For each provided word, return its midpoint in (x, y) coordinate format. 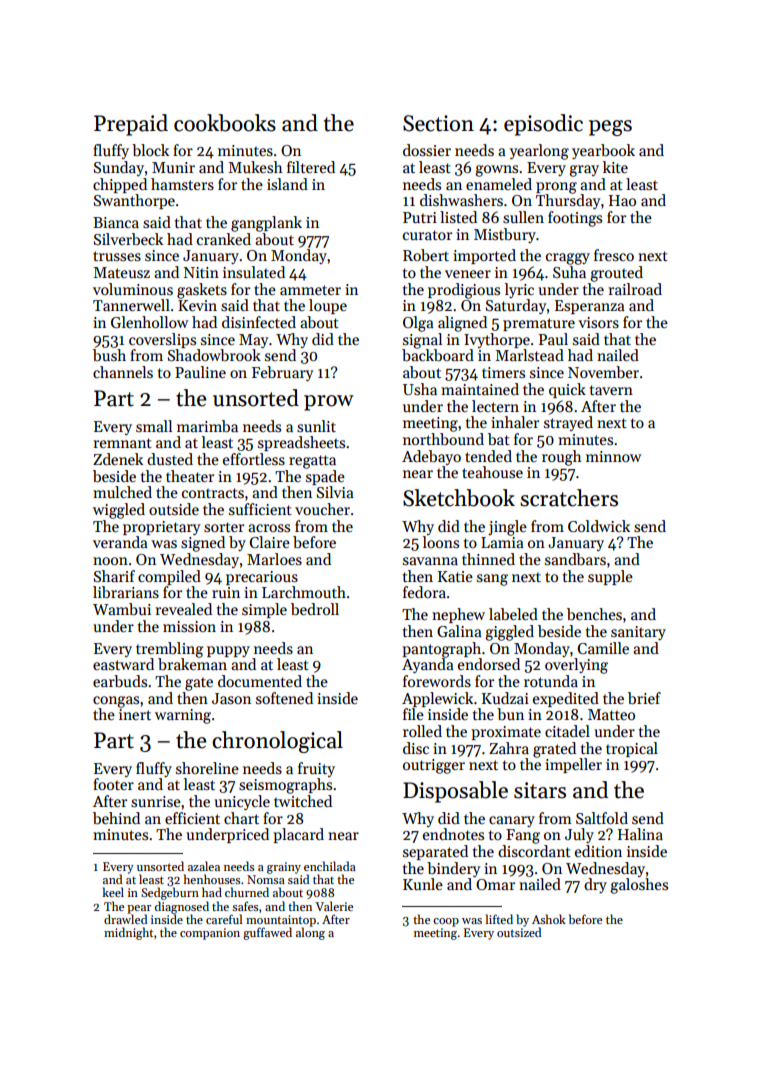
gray (584, 171)
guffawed (267, 933)
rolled (422, 731)
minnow (613, 456)
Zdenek (118, 459)
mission (189, 626)
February (282, 373)
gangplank (266, 224)
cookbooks (225, 123)
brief (644, 698)
